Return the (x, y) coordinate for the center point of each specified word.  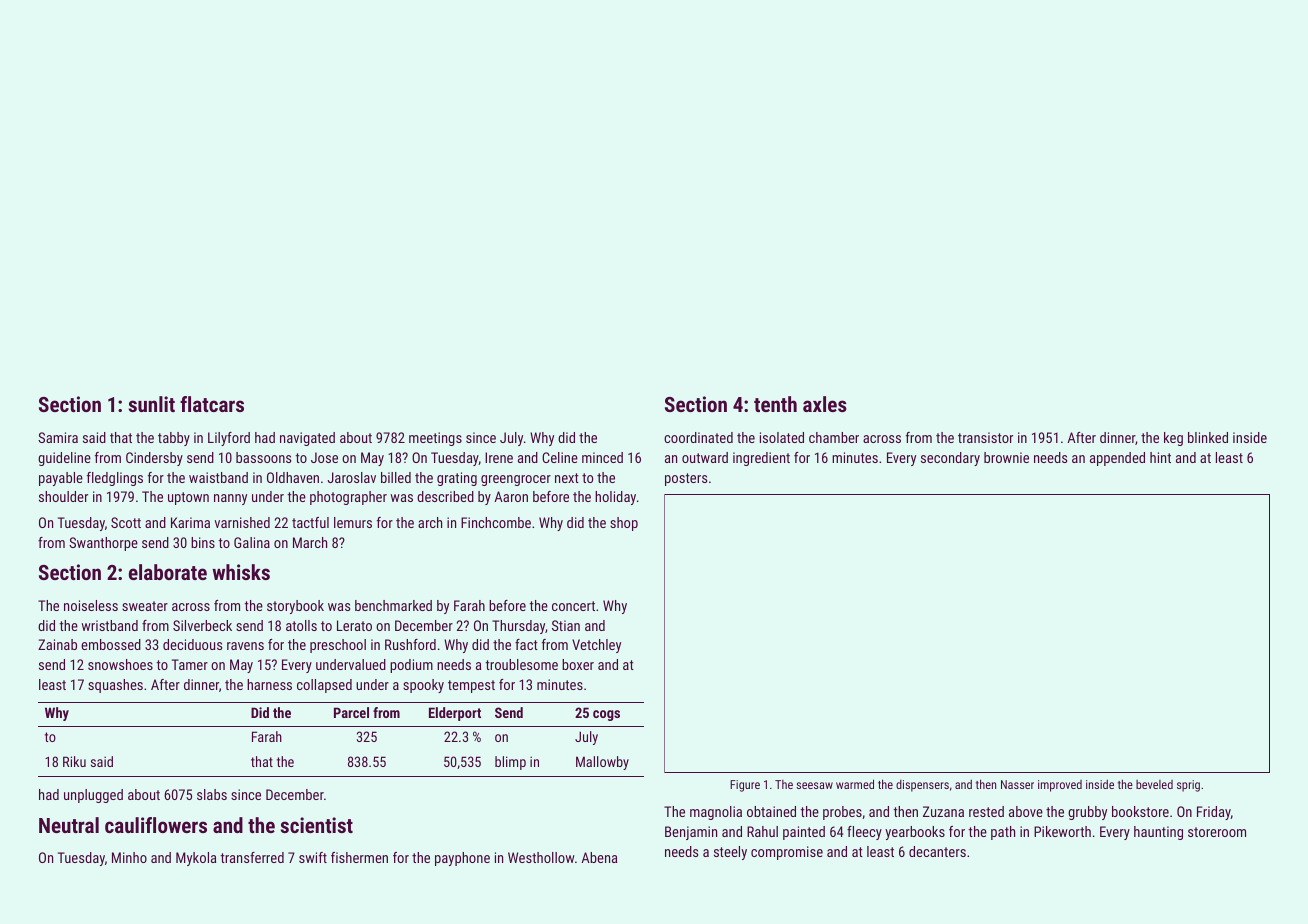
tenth (775, 404)
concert (573, 606)
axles (825, 404)
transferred (252, 857)
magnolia (716, 813)
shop (624, 524)
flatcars (212, 404)
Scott (126, 522)
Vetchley (596, 646)
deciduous (192, 644)
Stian (566, 625)
